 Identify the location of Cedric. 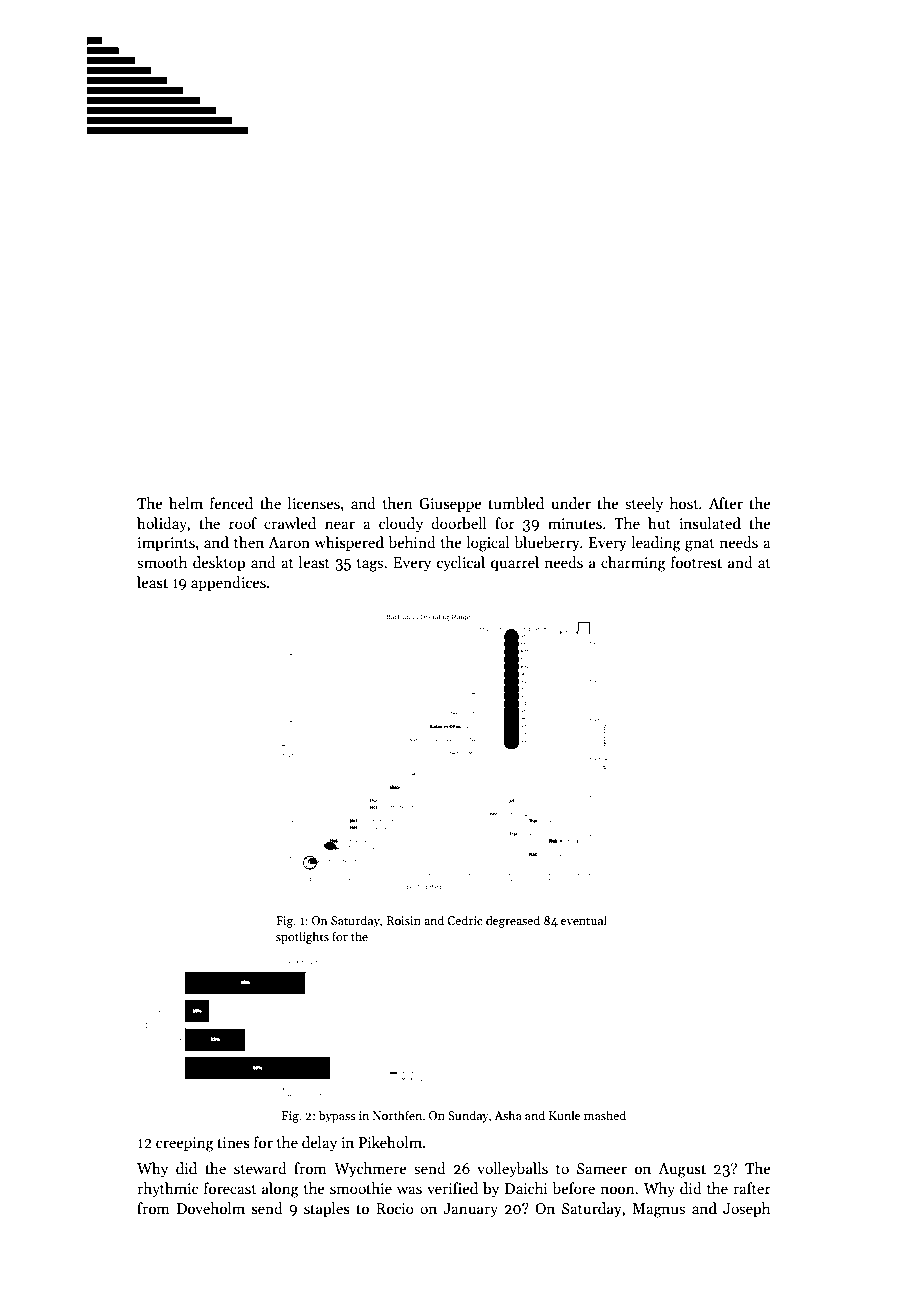
(465, 920).
